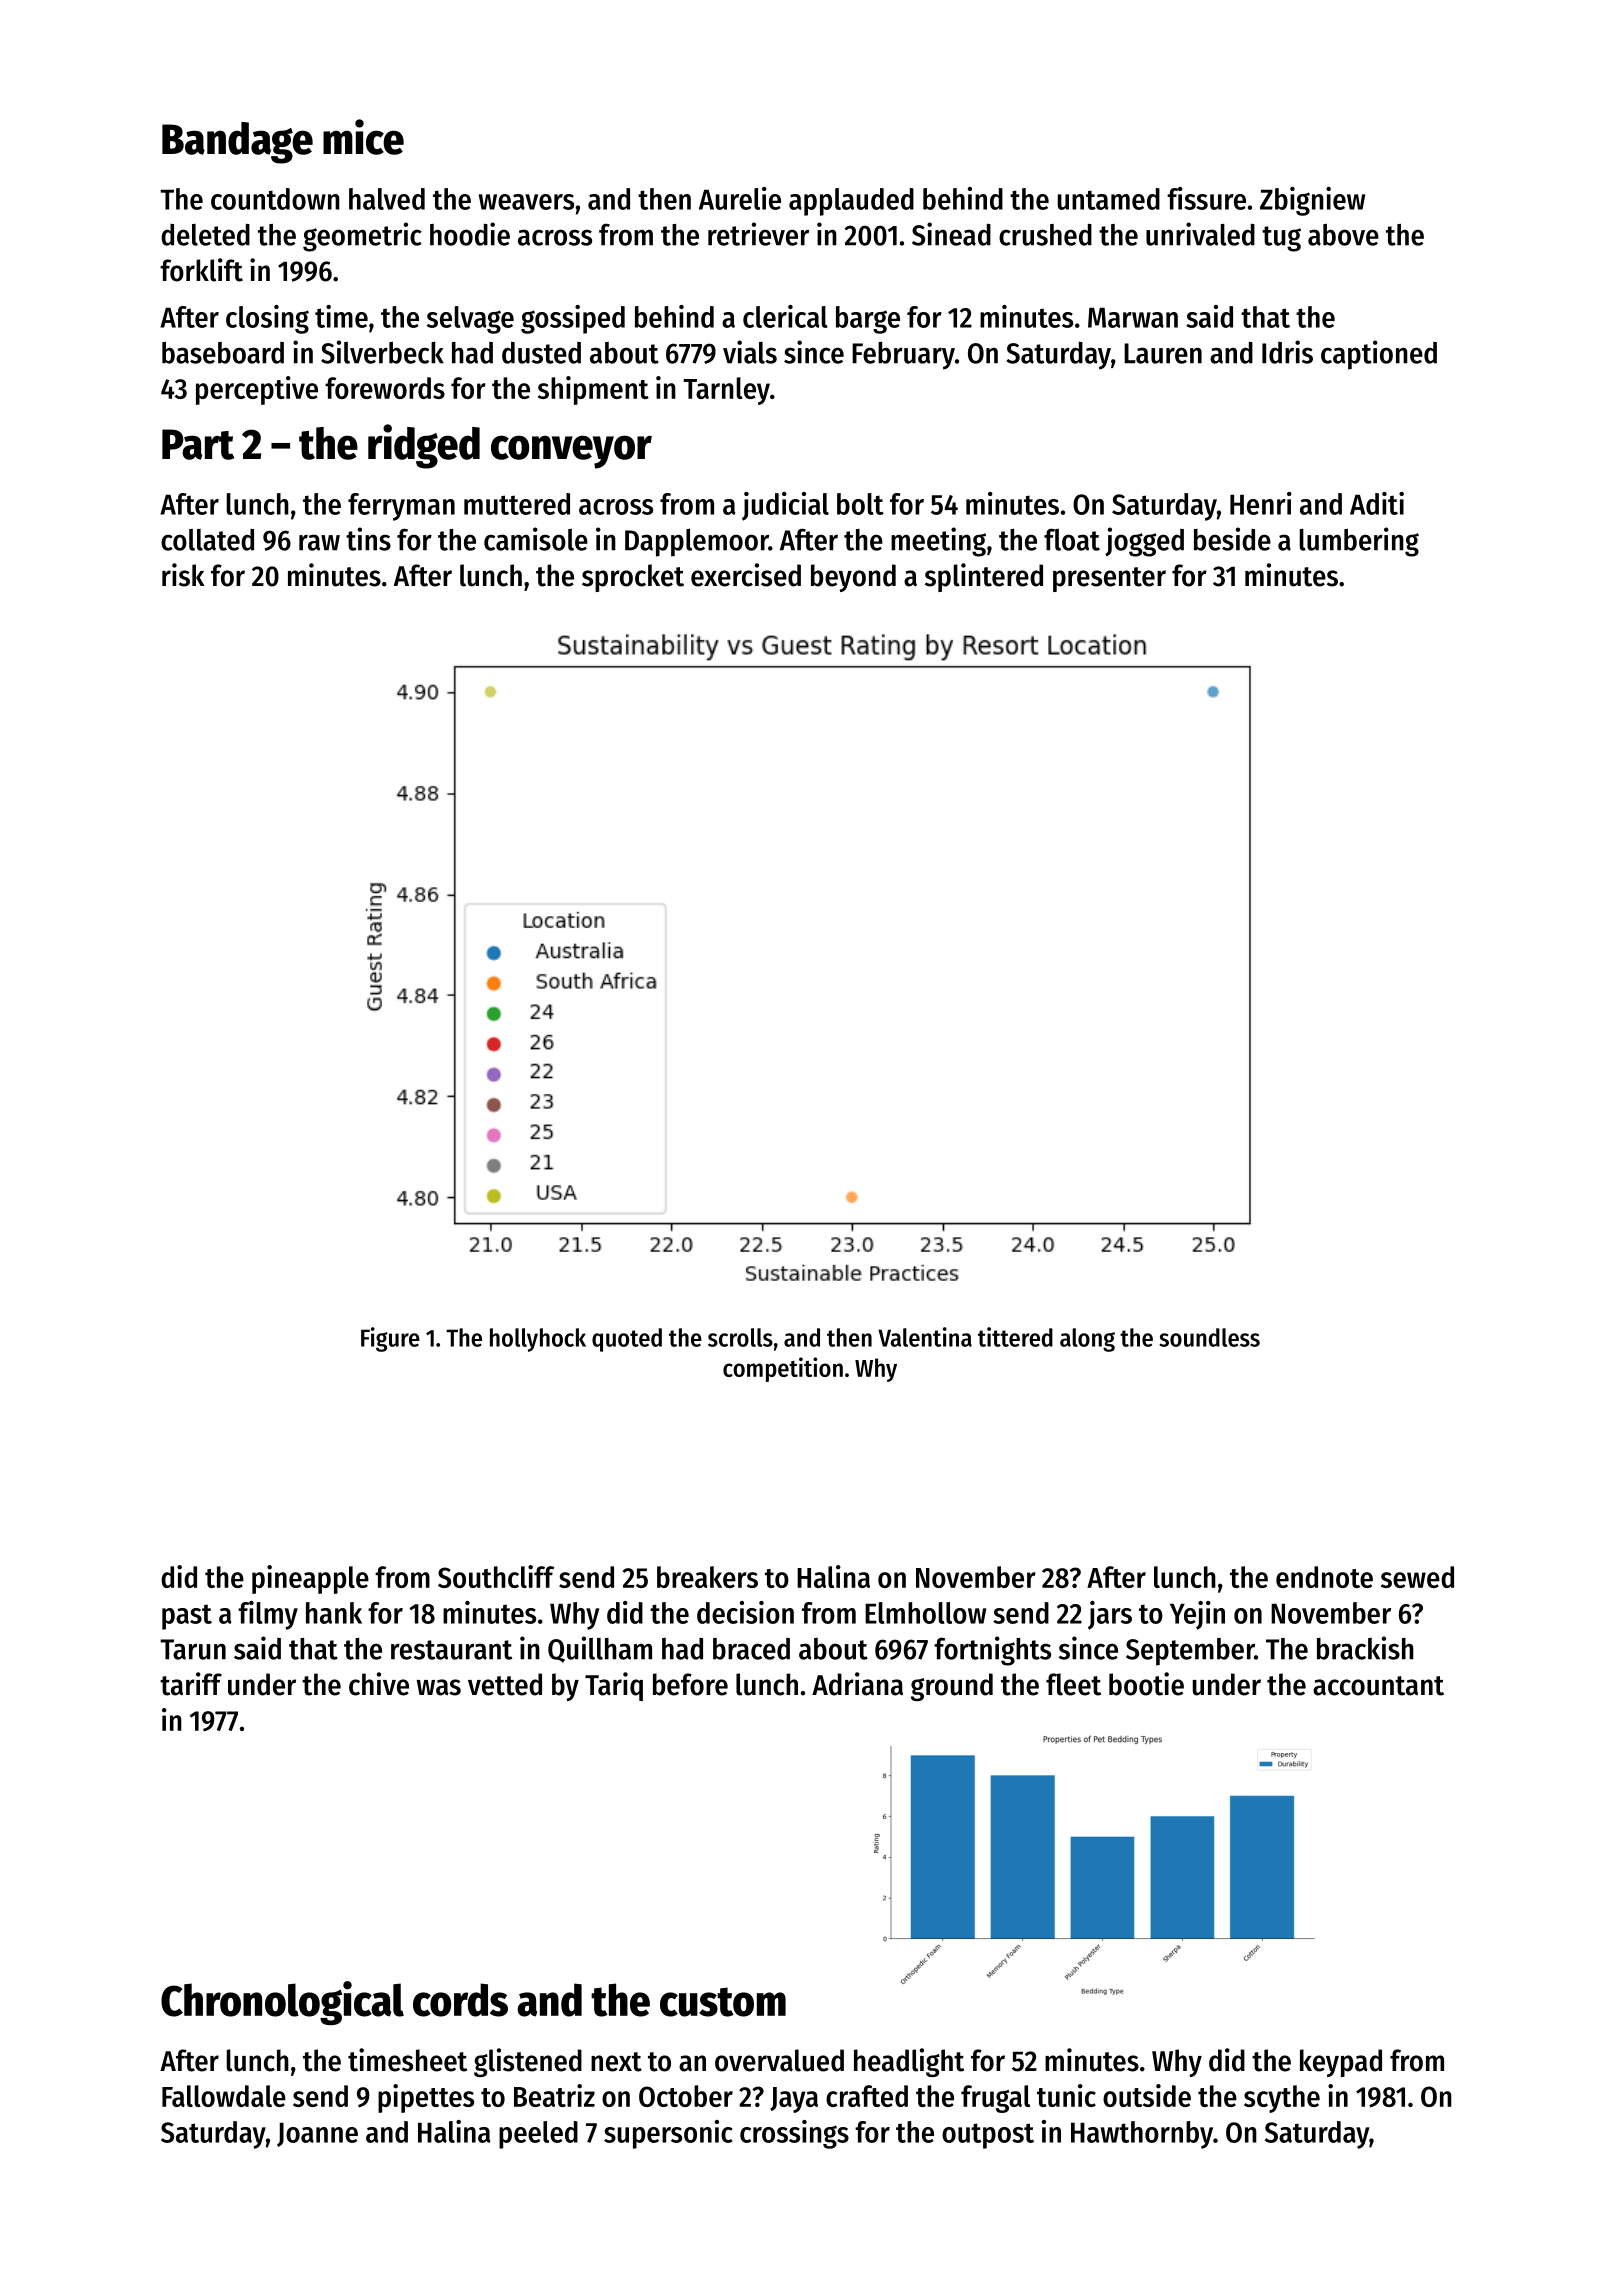  What do you see at coordinates (224, 2096) in the screenshot?
I see `Fallowdale` at bounding box center [224, 2096].
